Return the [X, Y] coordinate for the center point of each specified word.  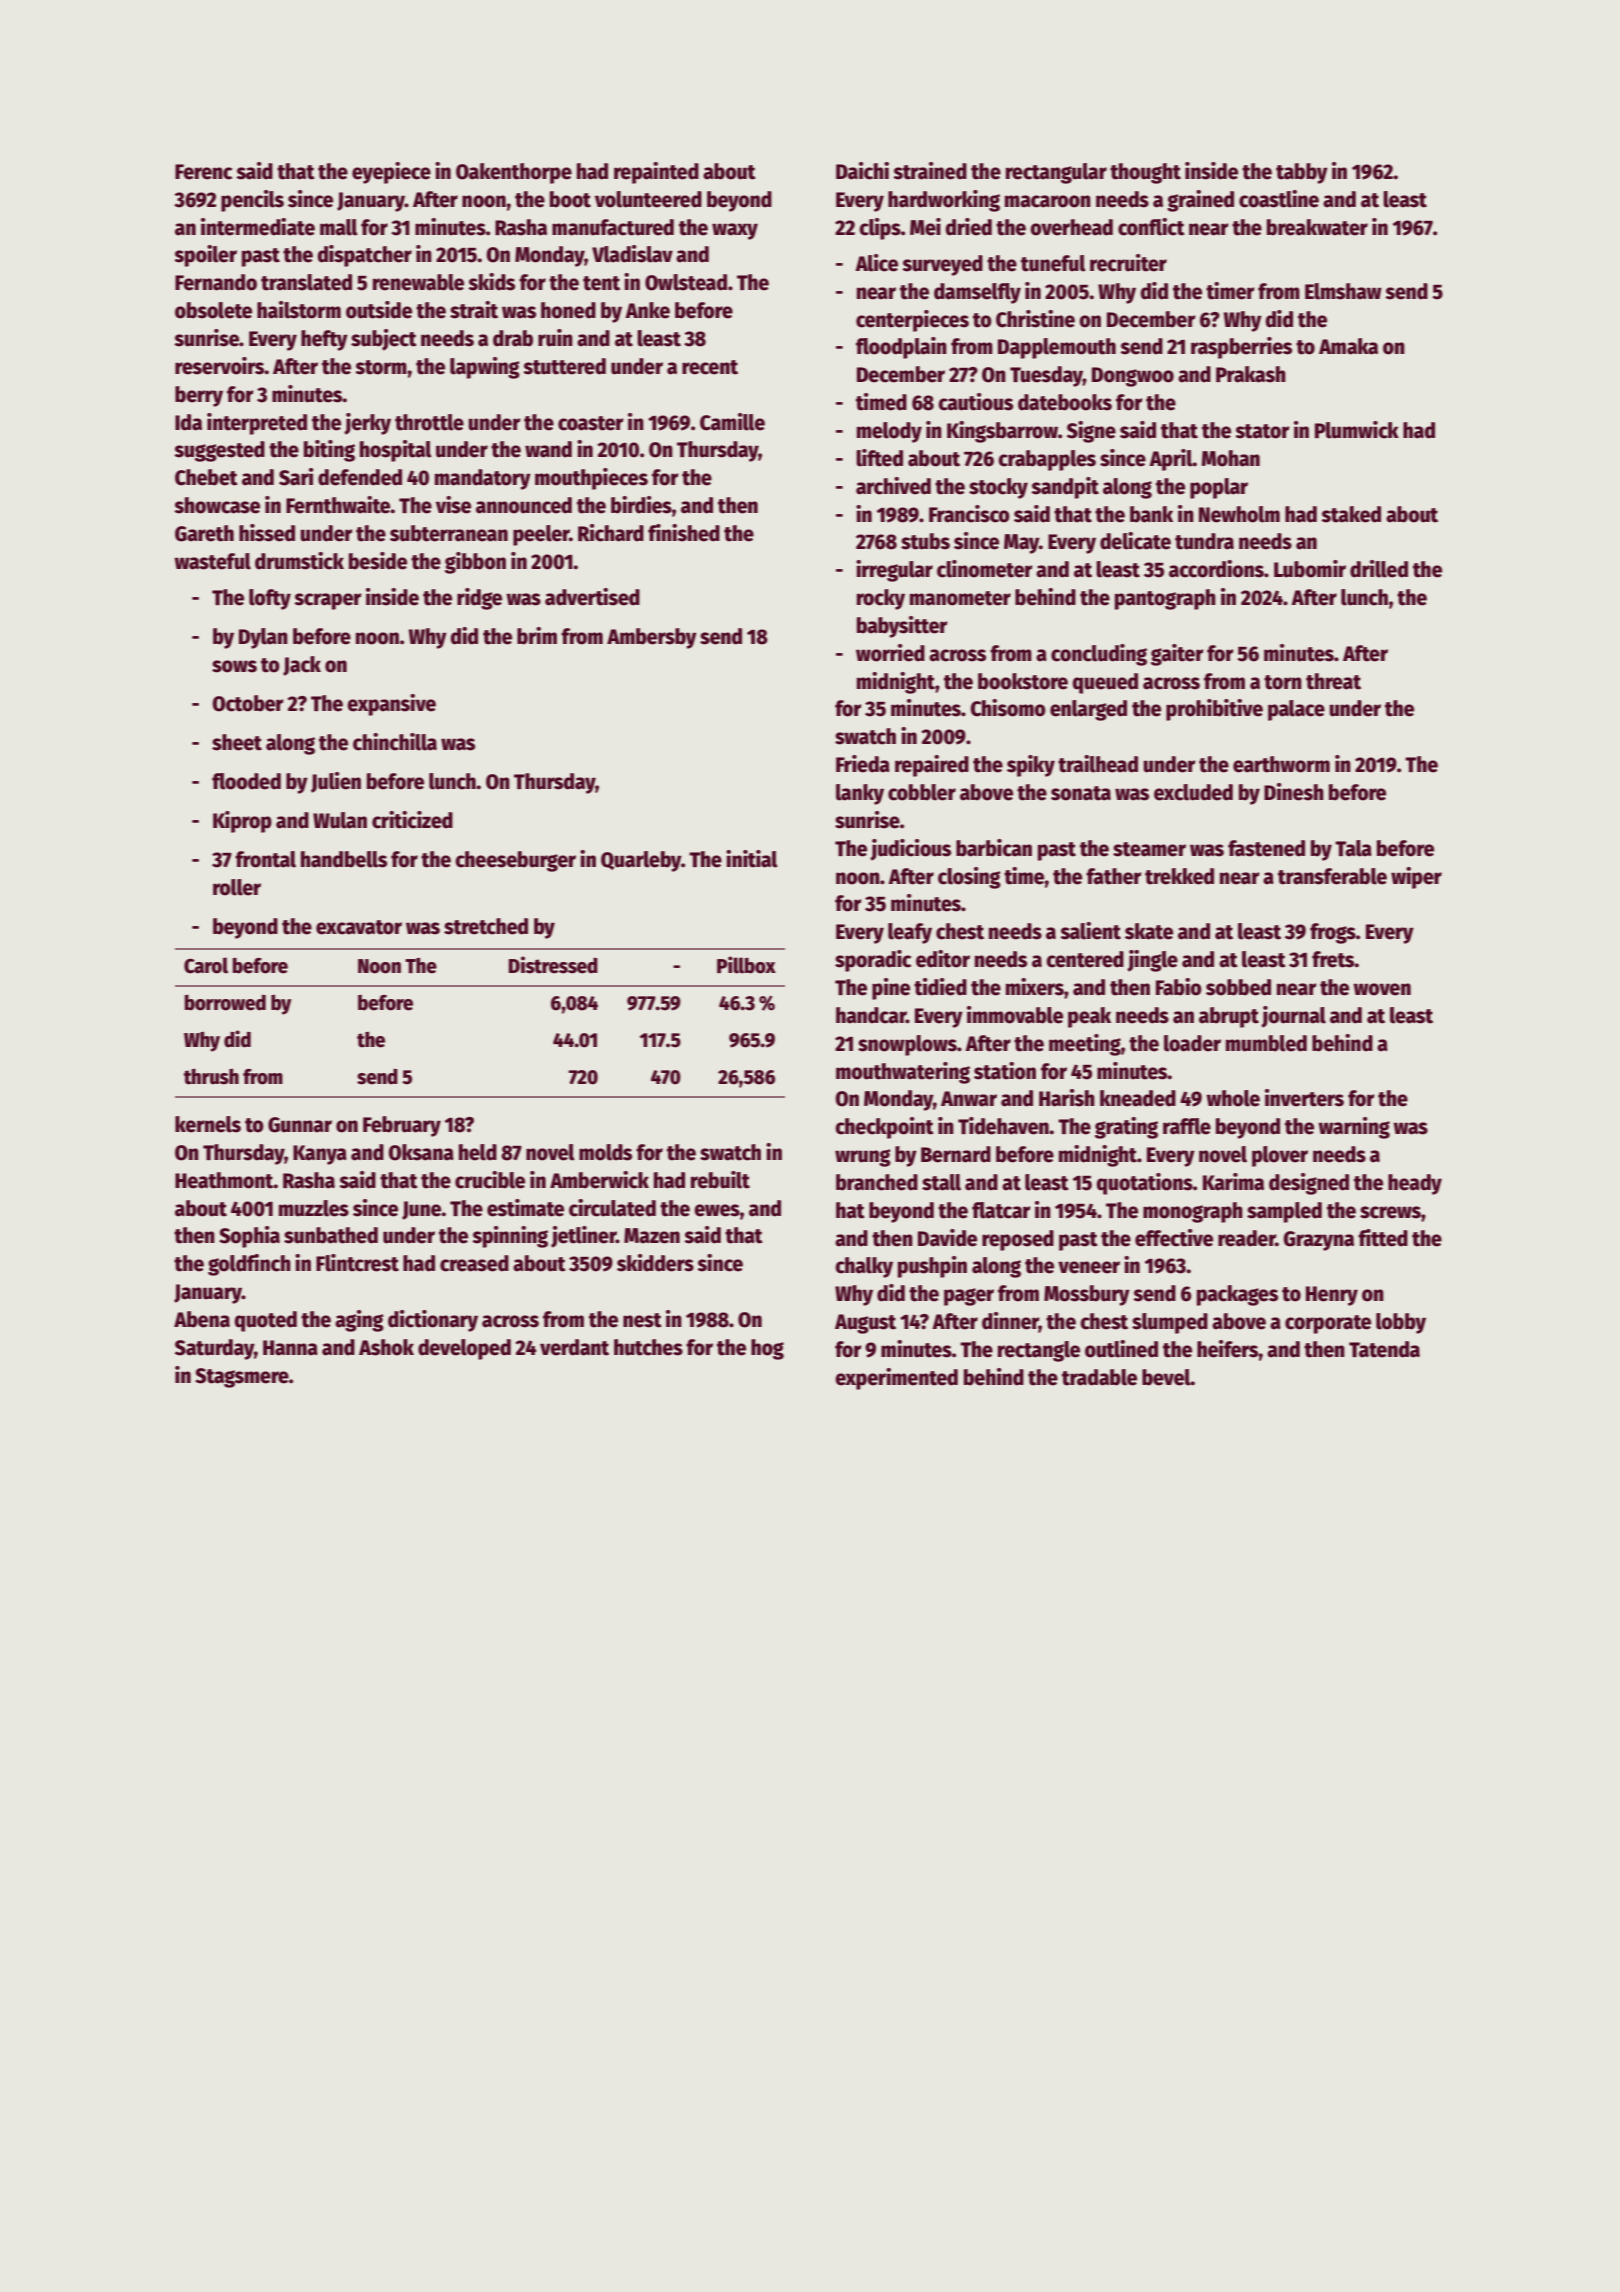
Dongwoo [1133, 377]
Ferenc [203, 172]
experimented [896, 1379]
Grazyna [1318, 1241]
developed [464, 1349]
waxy [735, 231]
